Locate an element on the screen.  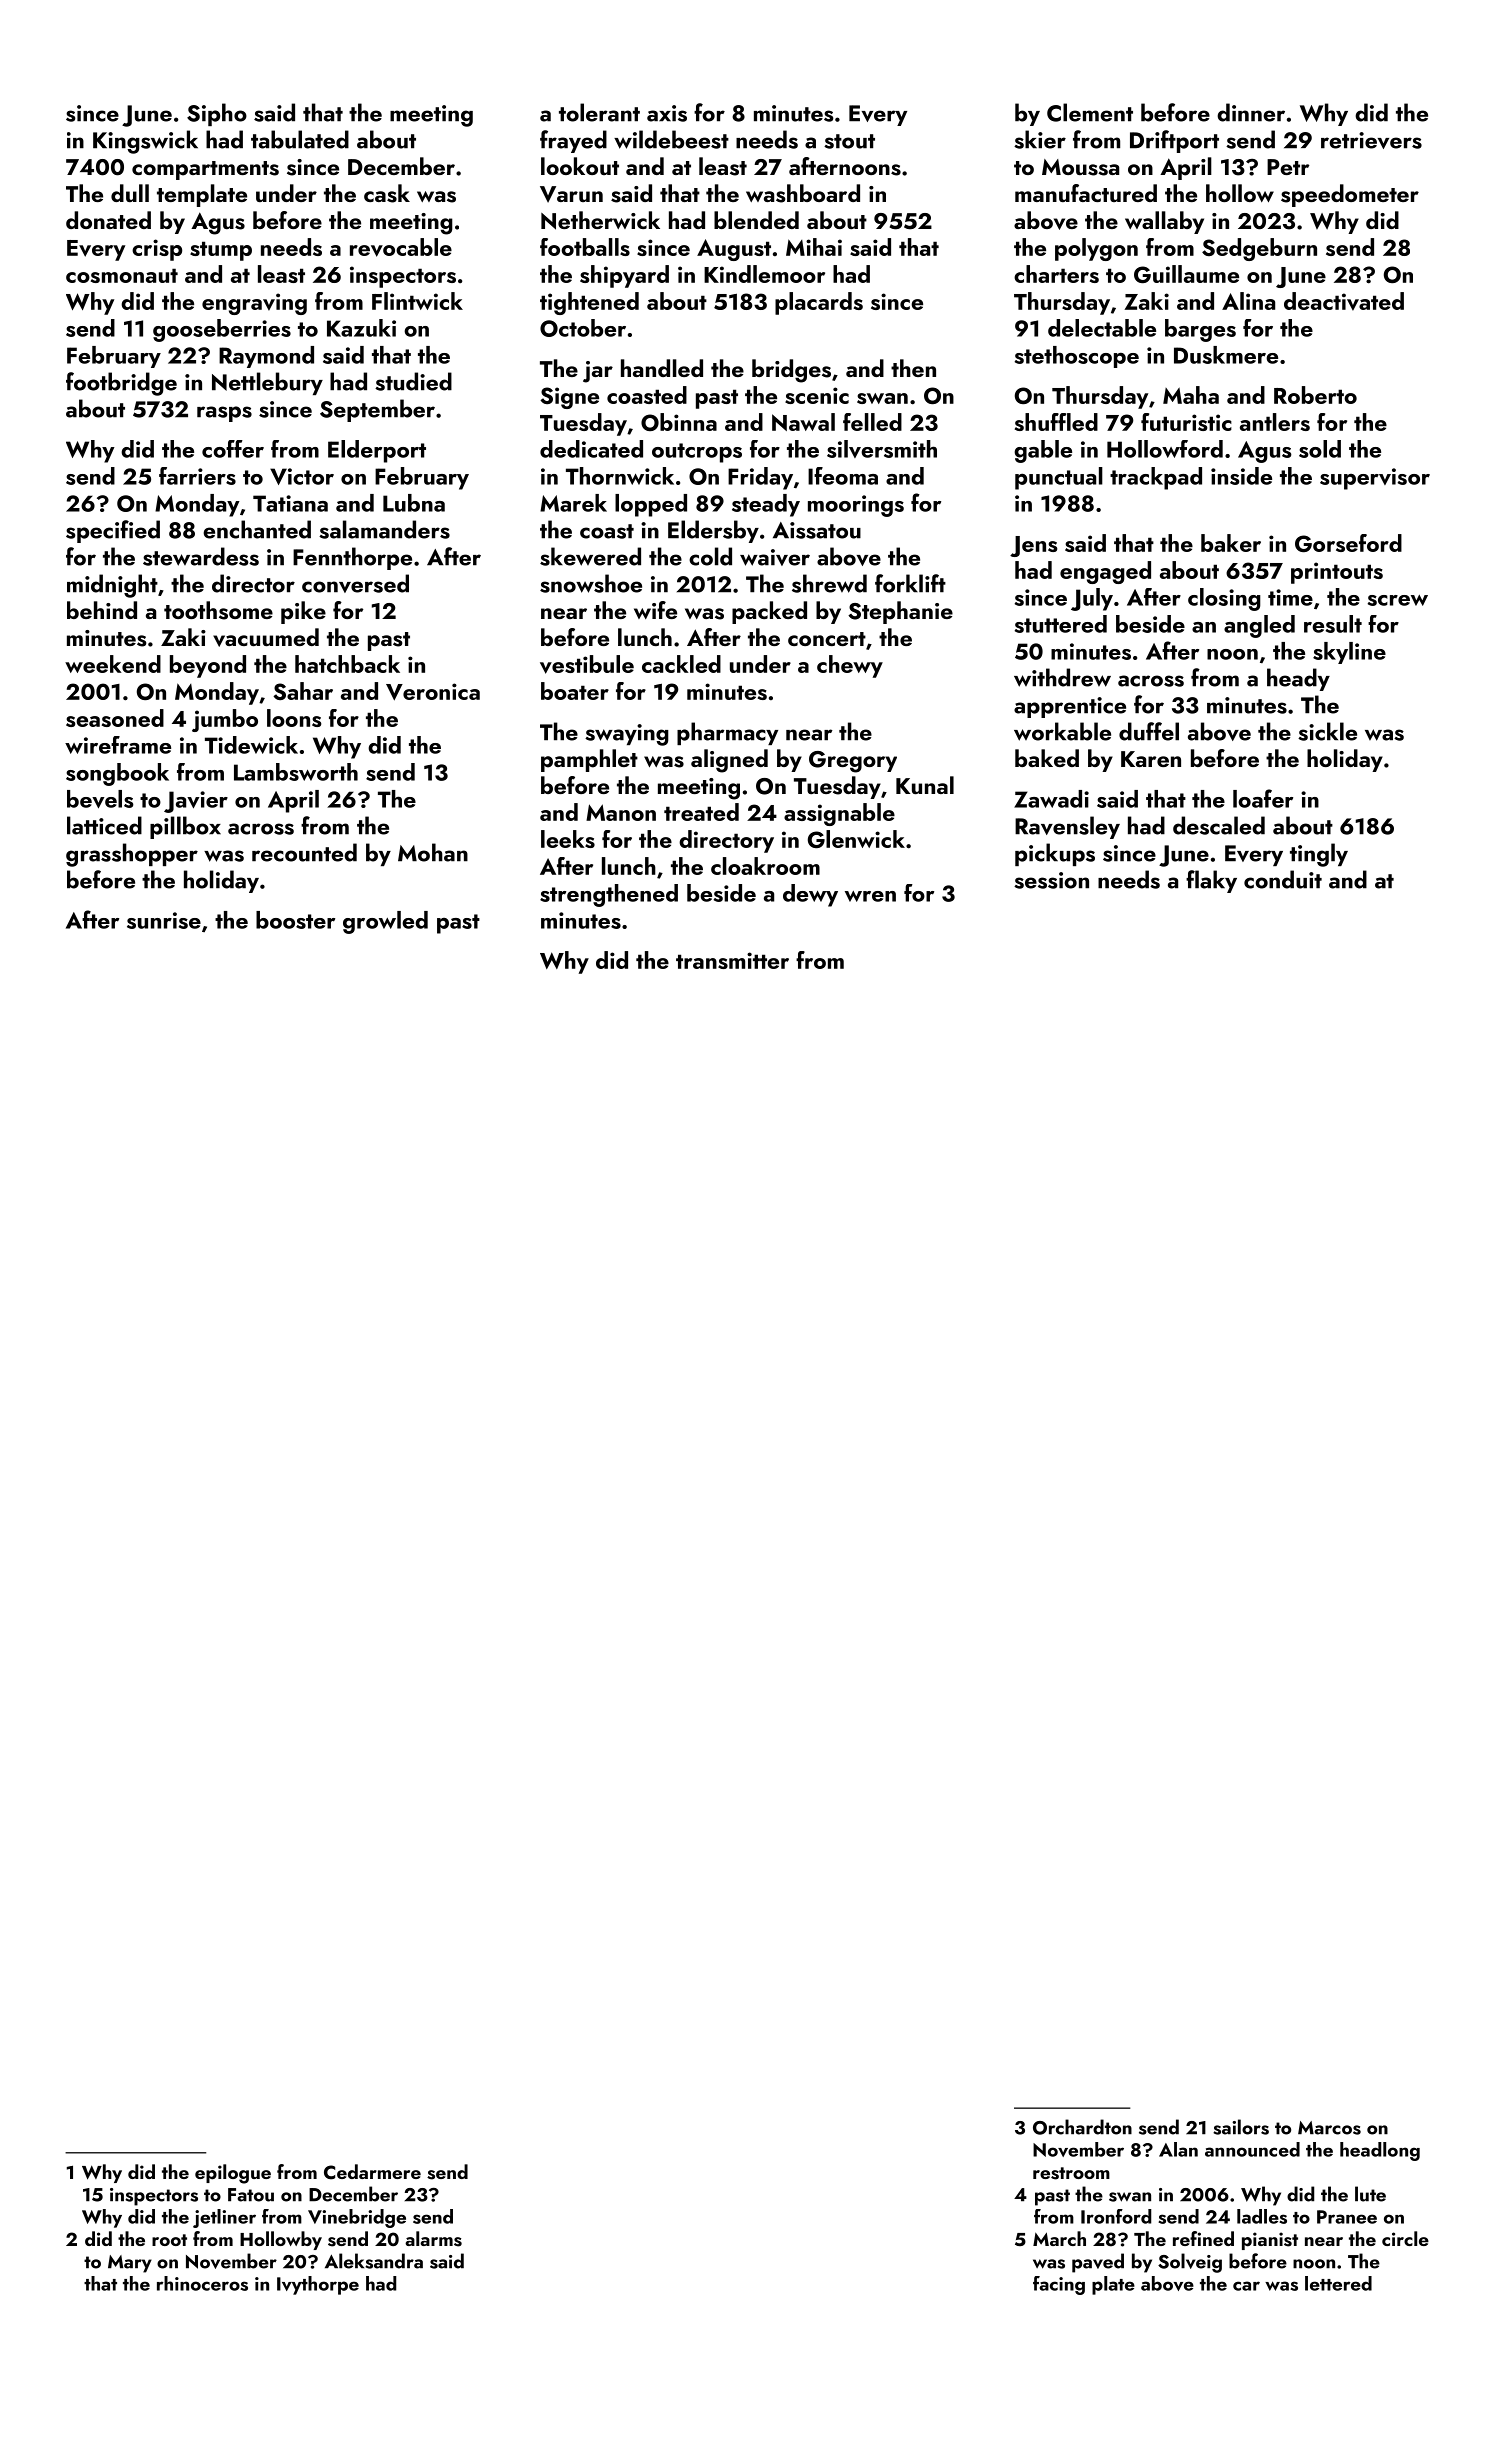
session is located at coordinates (1051, 880).
